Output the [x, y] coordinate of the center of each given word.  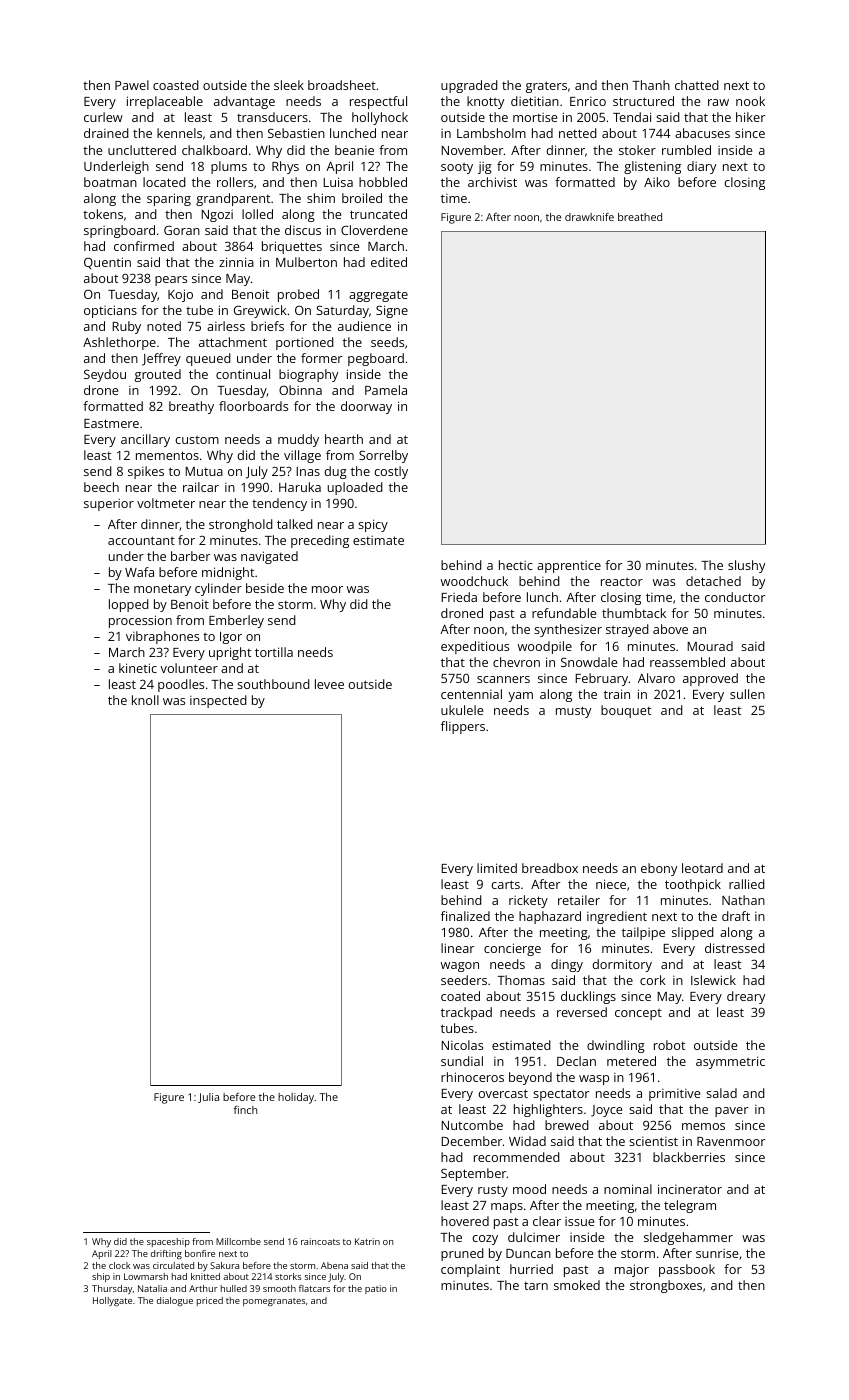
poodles [181, 685]
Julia [208, 1098]
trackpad [466, 1013]
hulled [234, 1288]
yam [520, 697]
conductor [735, 597]
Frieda [459, 597]
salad [721, 1093]
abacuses [702, 133]
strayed [627, 630]
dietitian [535, 101]
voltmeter [166, 503]
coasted [176, 85]
